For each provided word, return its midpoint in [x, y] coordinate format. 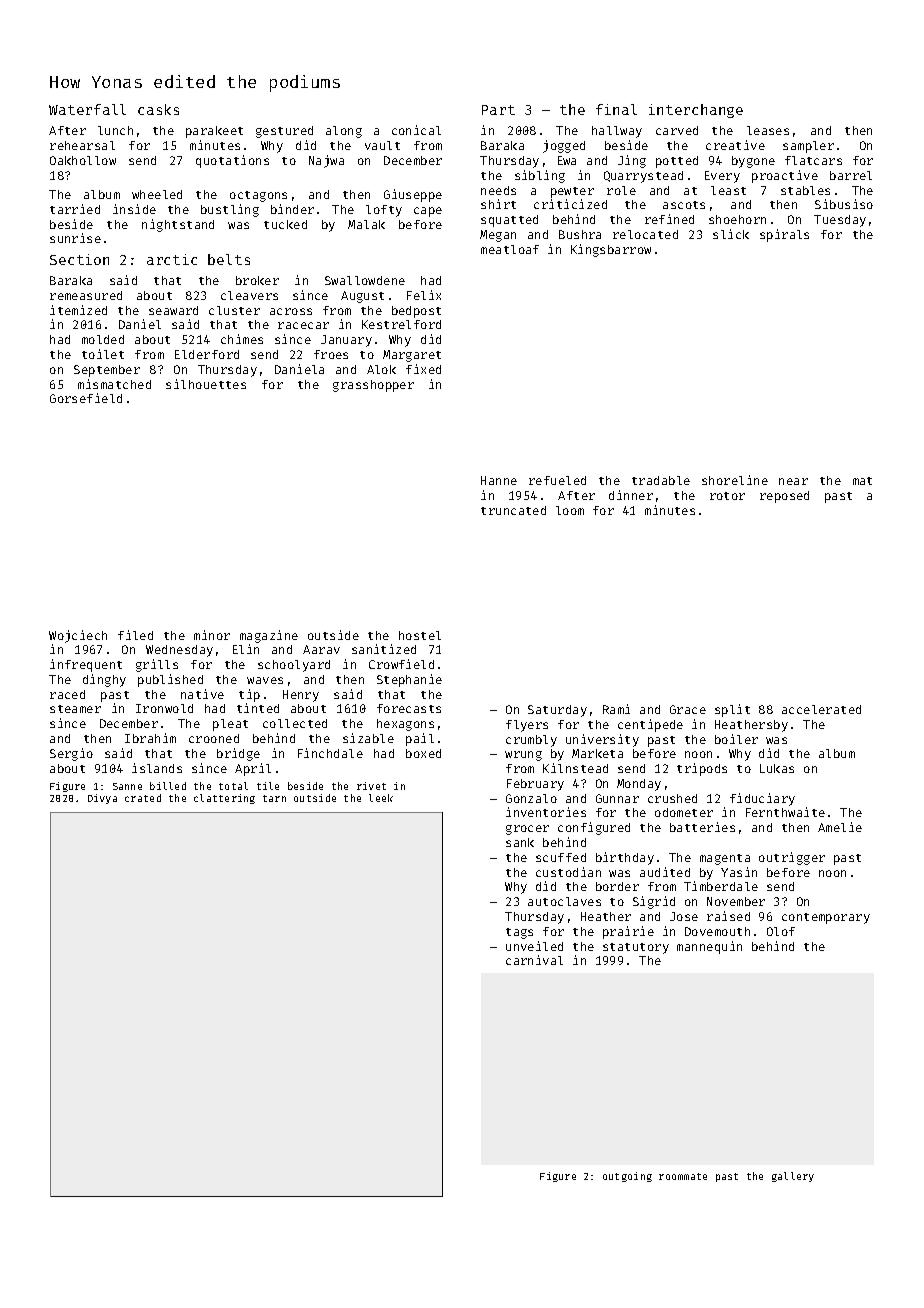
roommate [683, 1176]
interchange [696, 111]
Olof [781, 931]
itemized [78, 310]
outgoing [627, 1177]
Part [498, 110]
